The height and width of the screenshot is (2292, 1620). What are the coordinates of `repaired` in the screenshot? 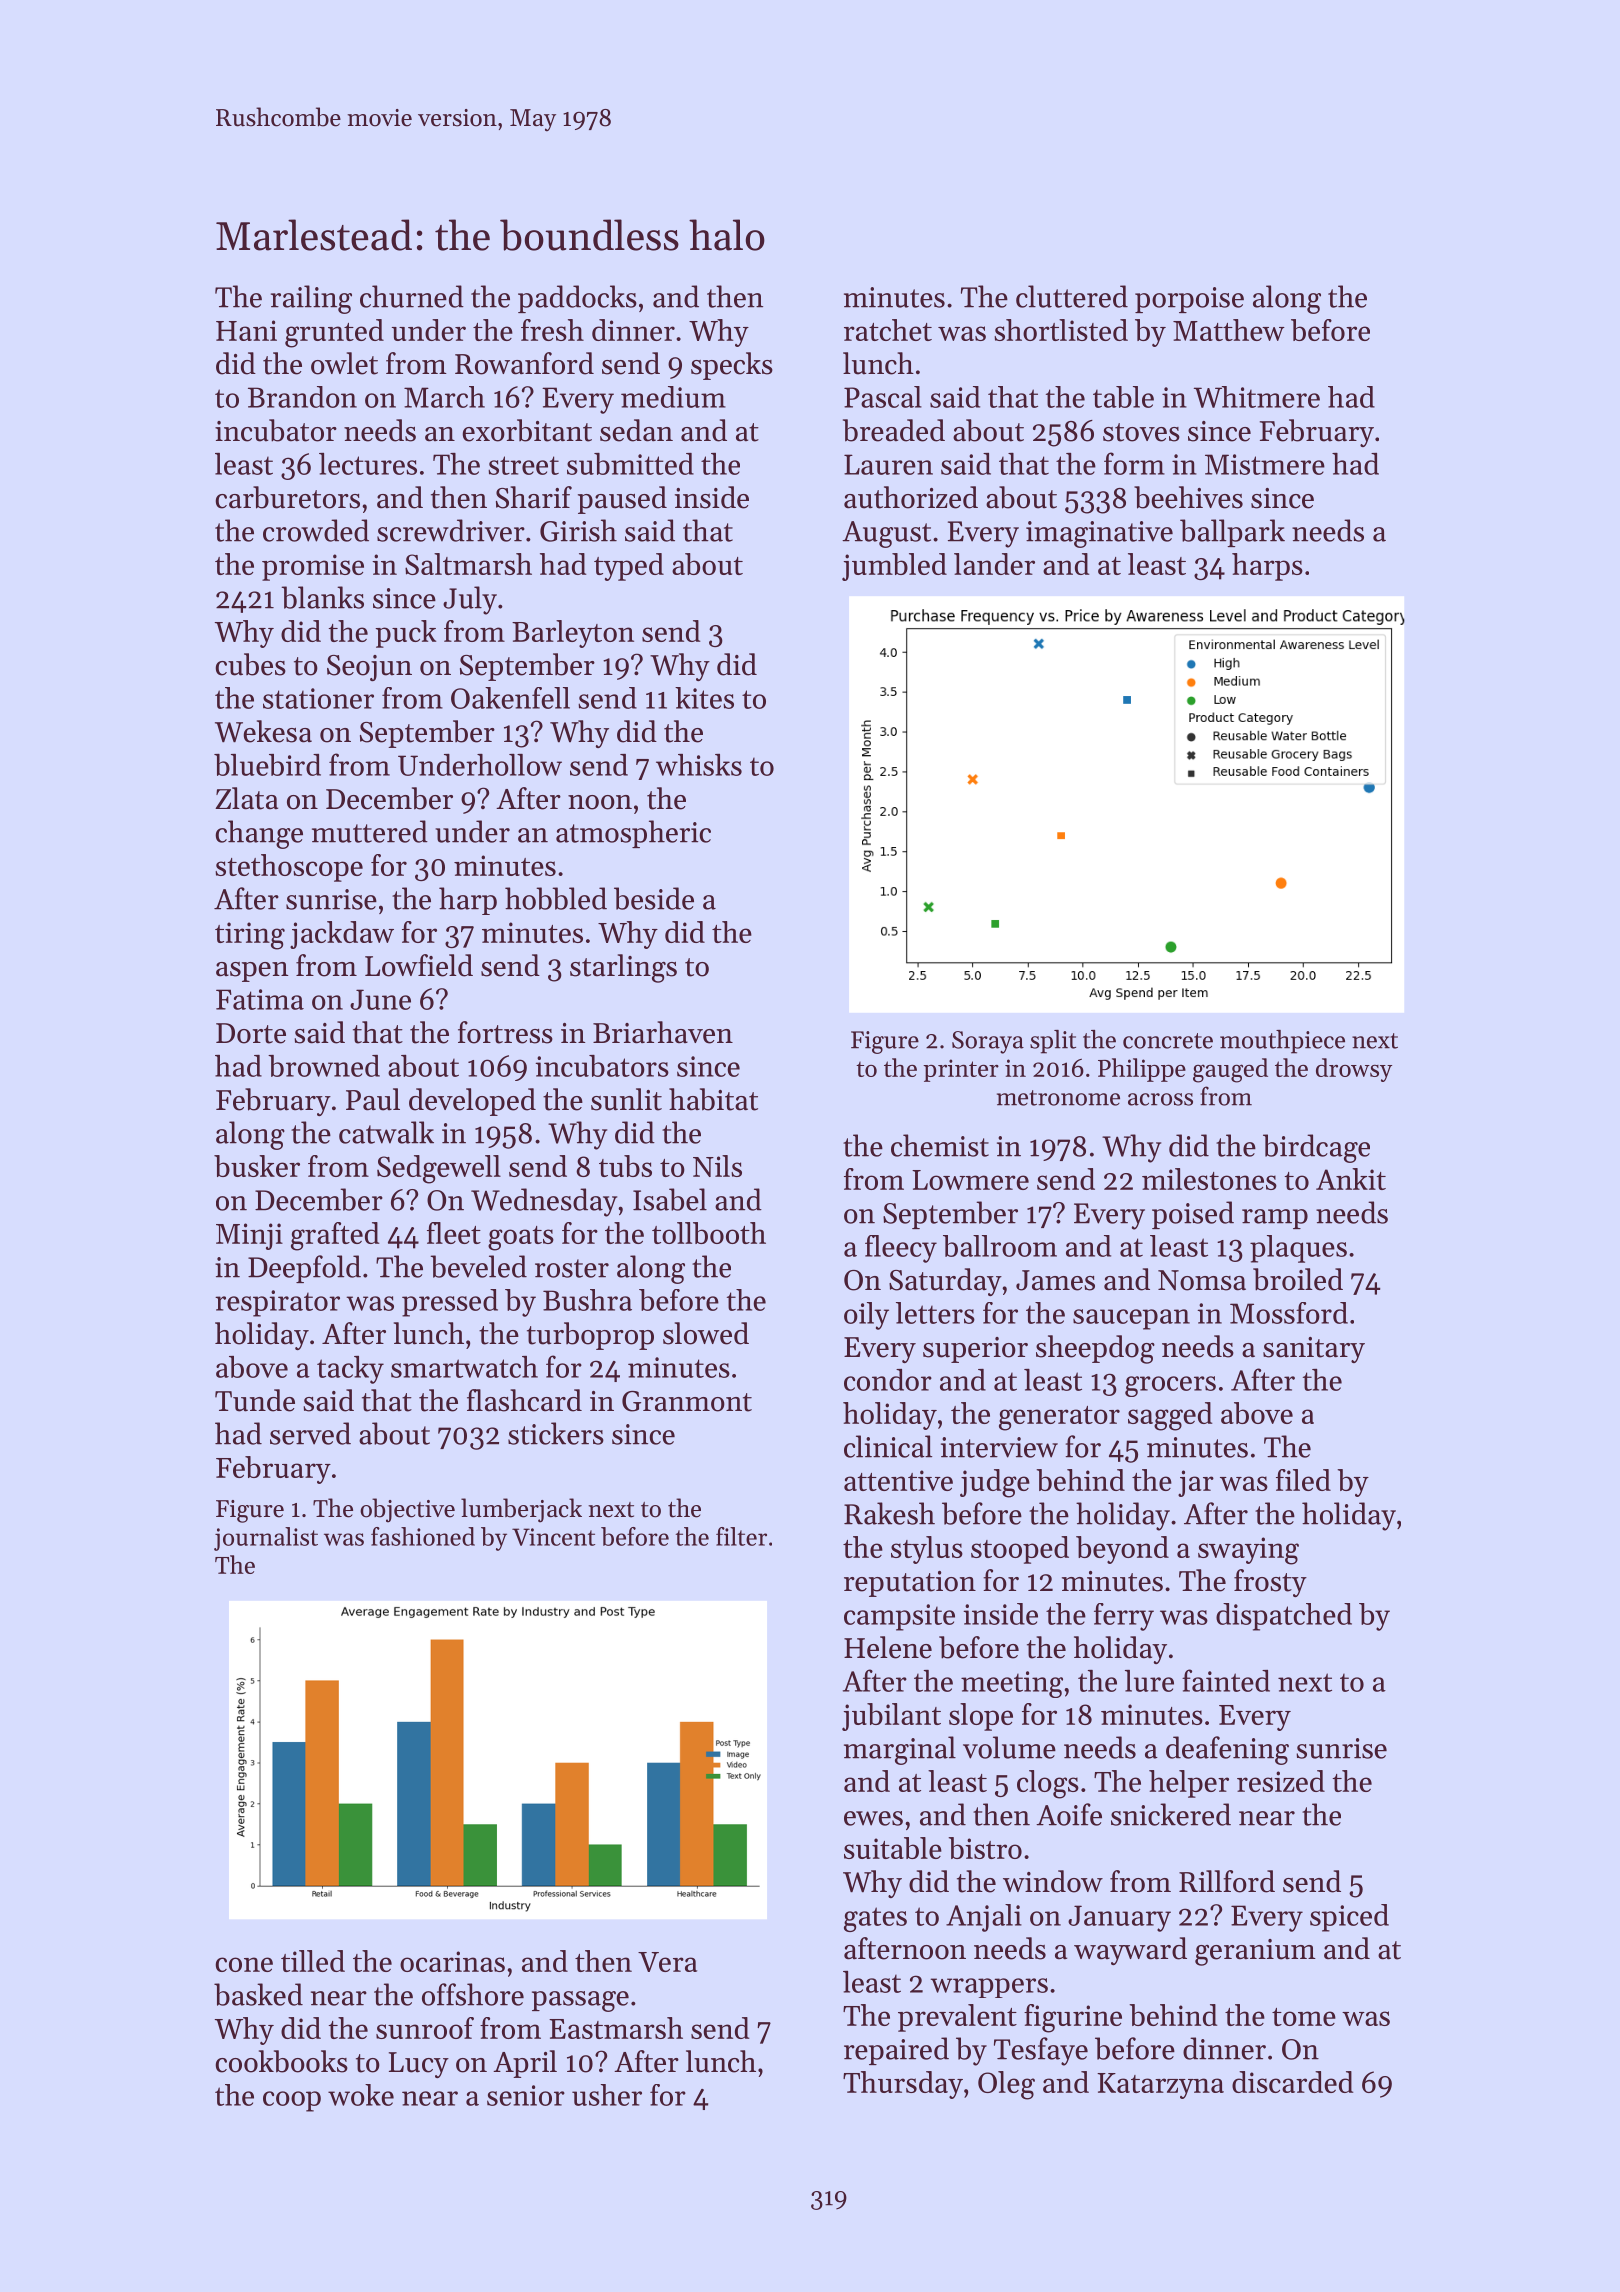 It's located at (896, 2051).
